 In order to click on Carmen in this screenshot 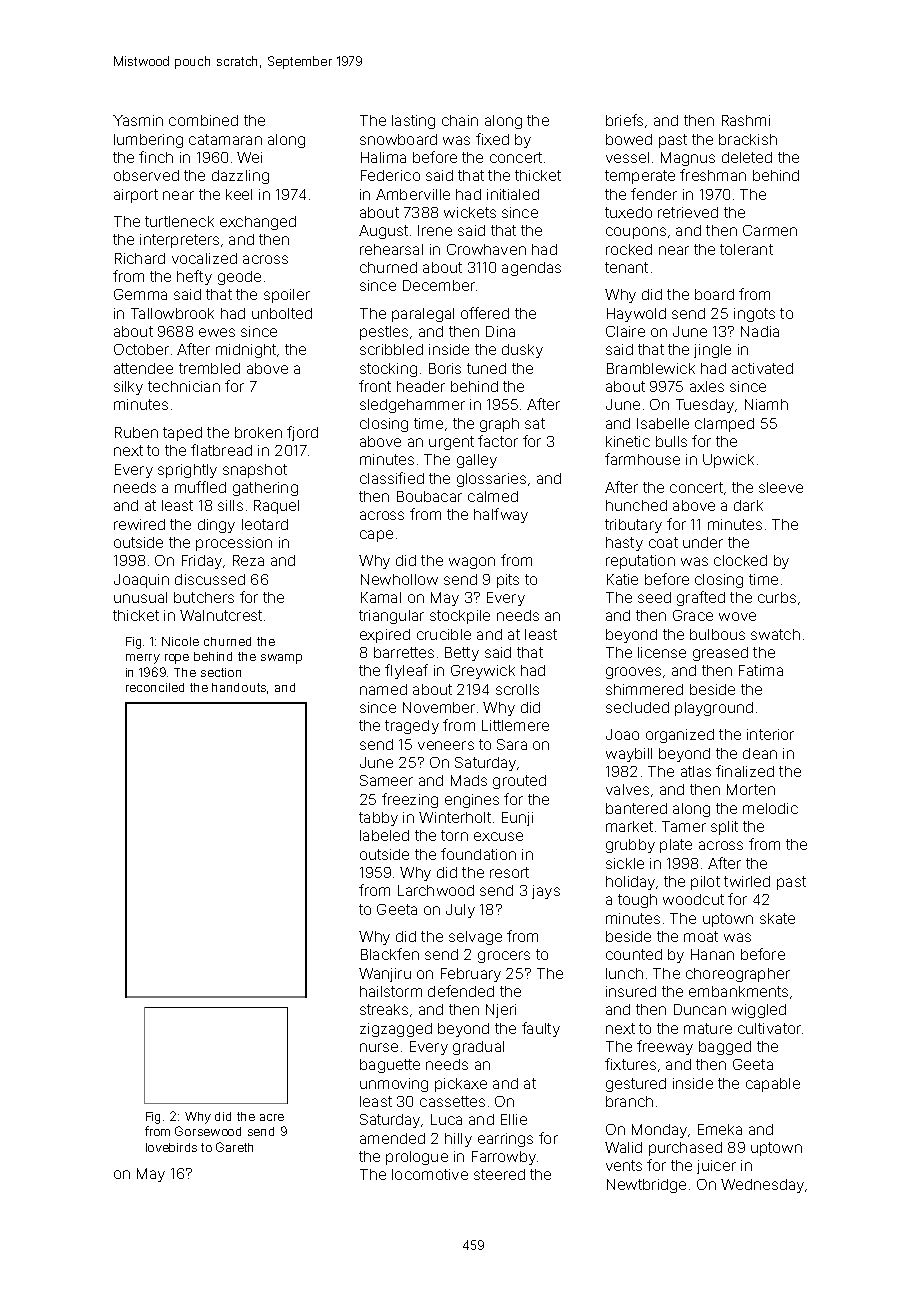, I will do `click(770, 230)`.
